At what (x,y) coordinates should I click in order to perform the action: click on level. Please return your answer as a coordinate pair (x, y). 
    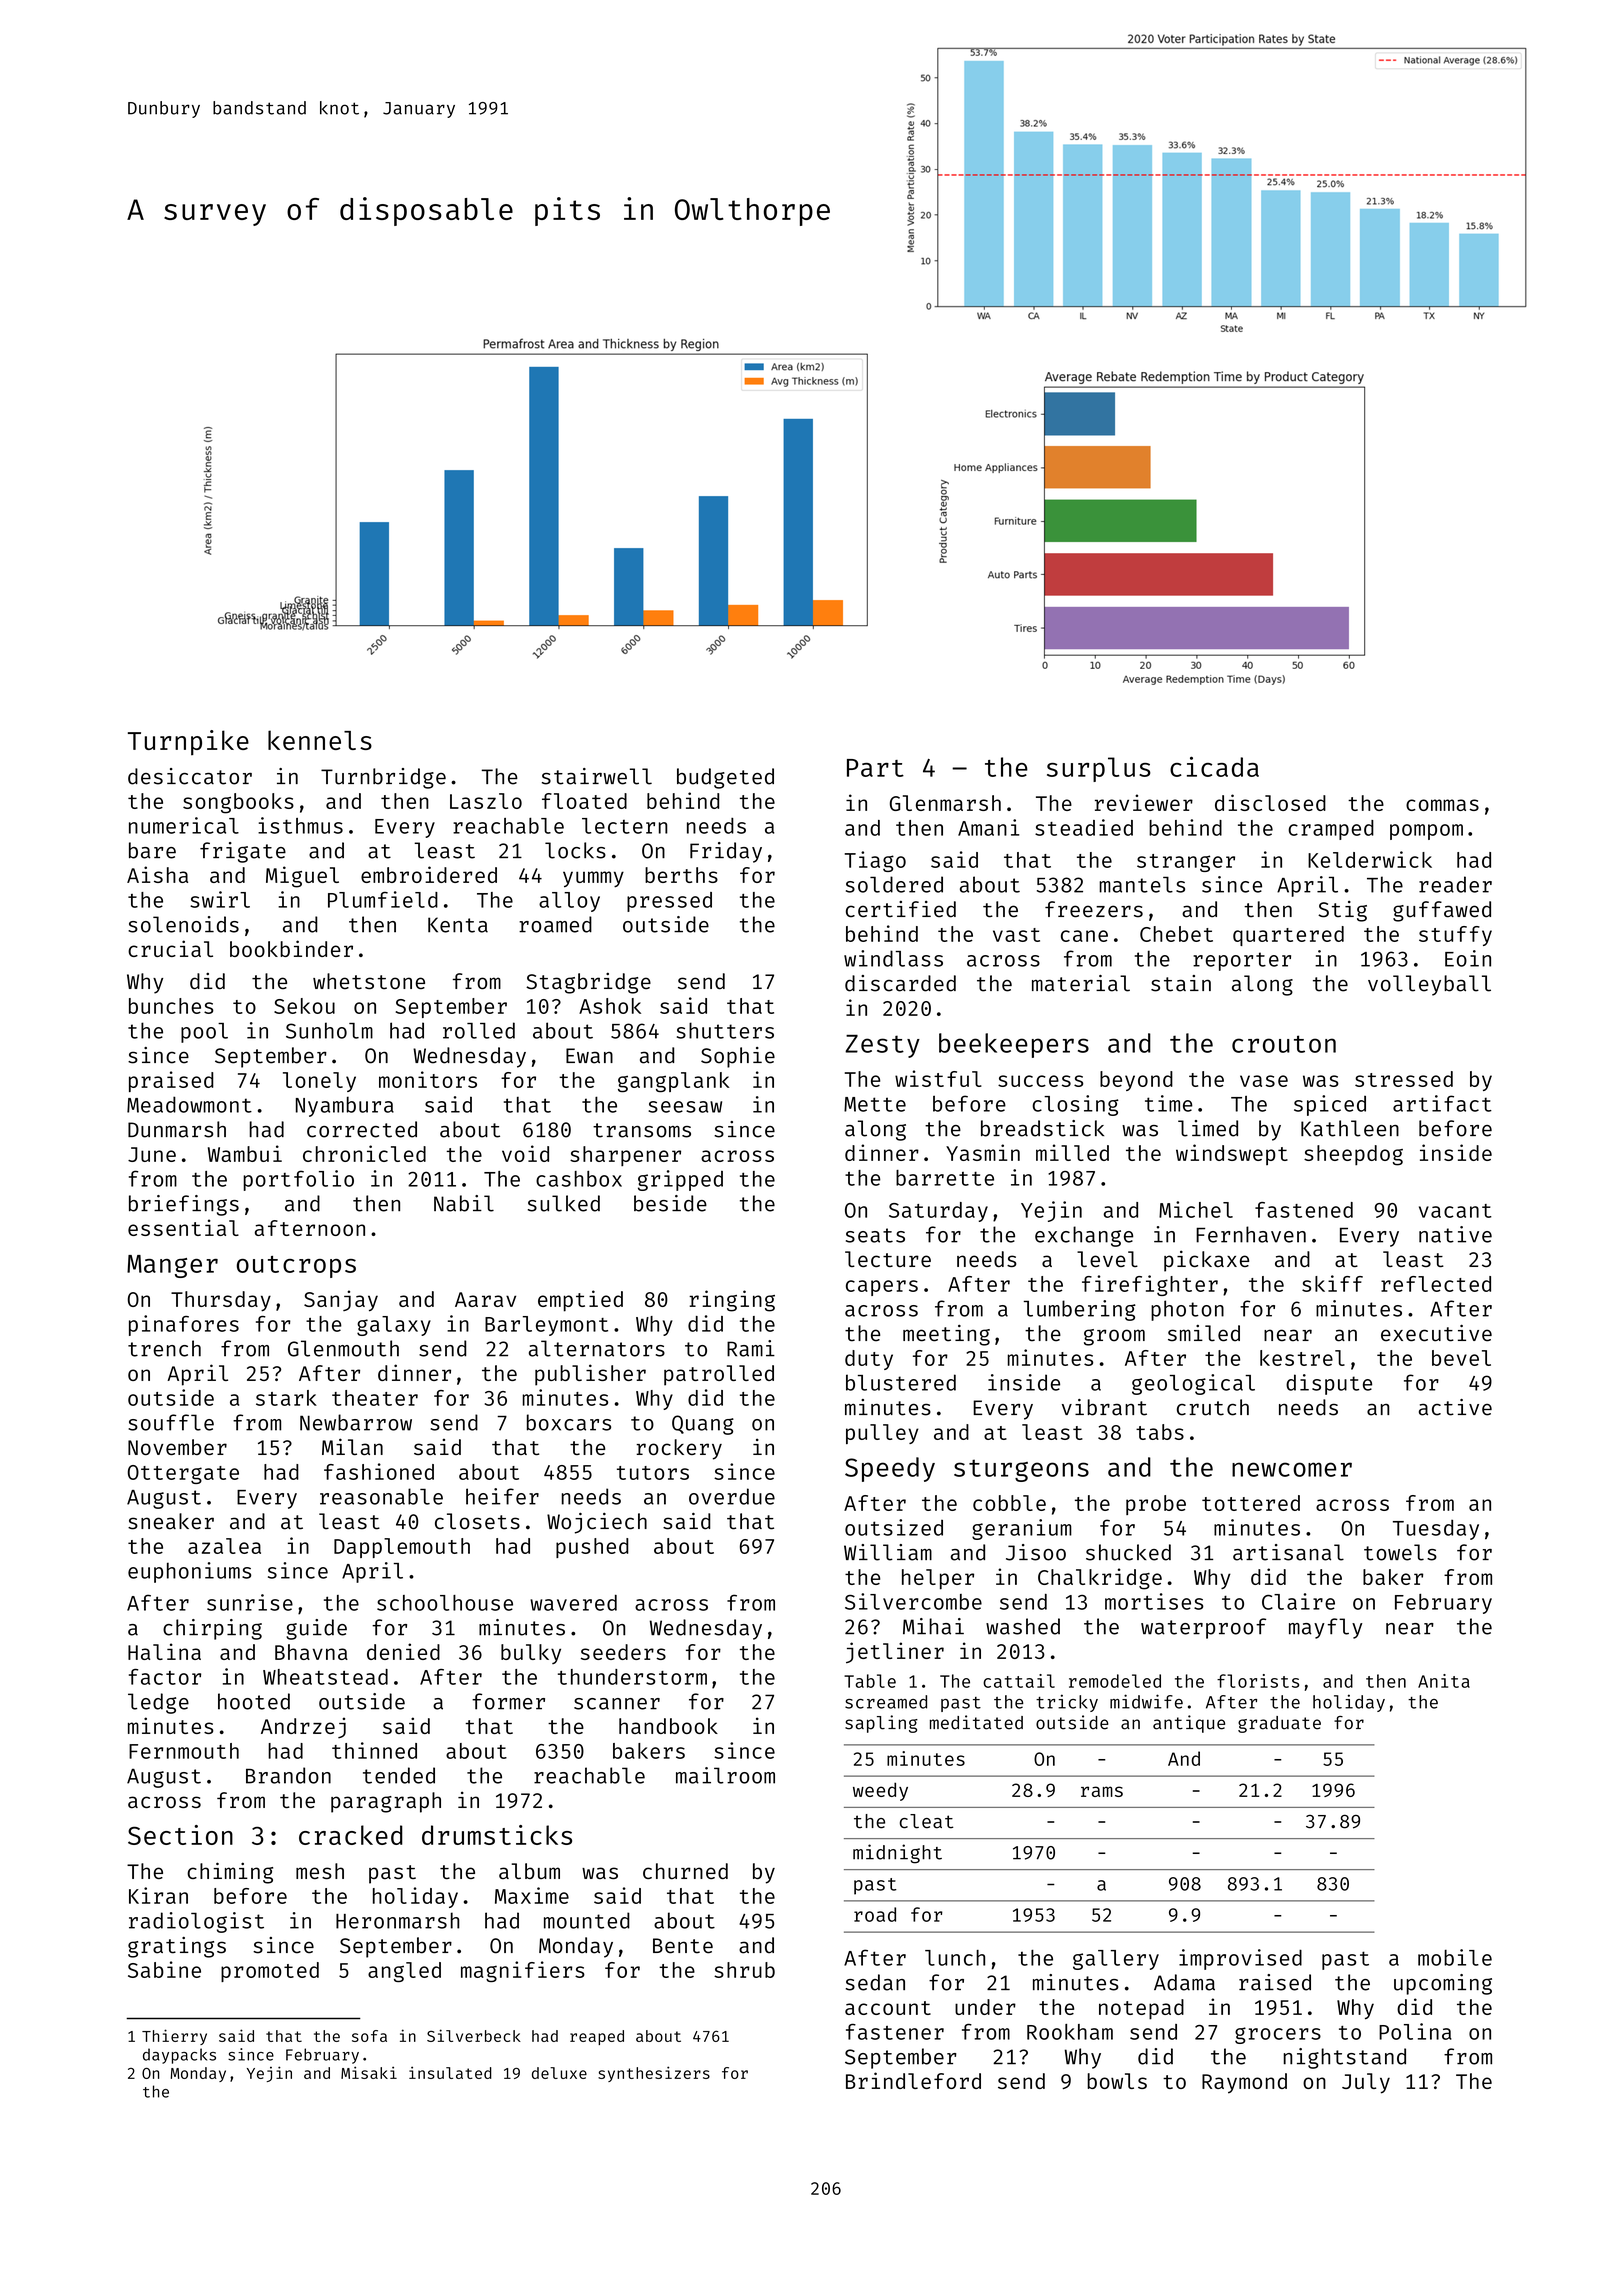
    Looking at the image, I should click on (1107, 1259).
